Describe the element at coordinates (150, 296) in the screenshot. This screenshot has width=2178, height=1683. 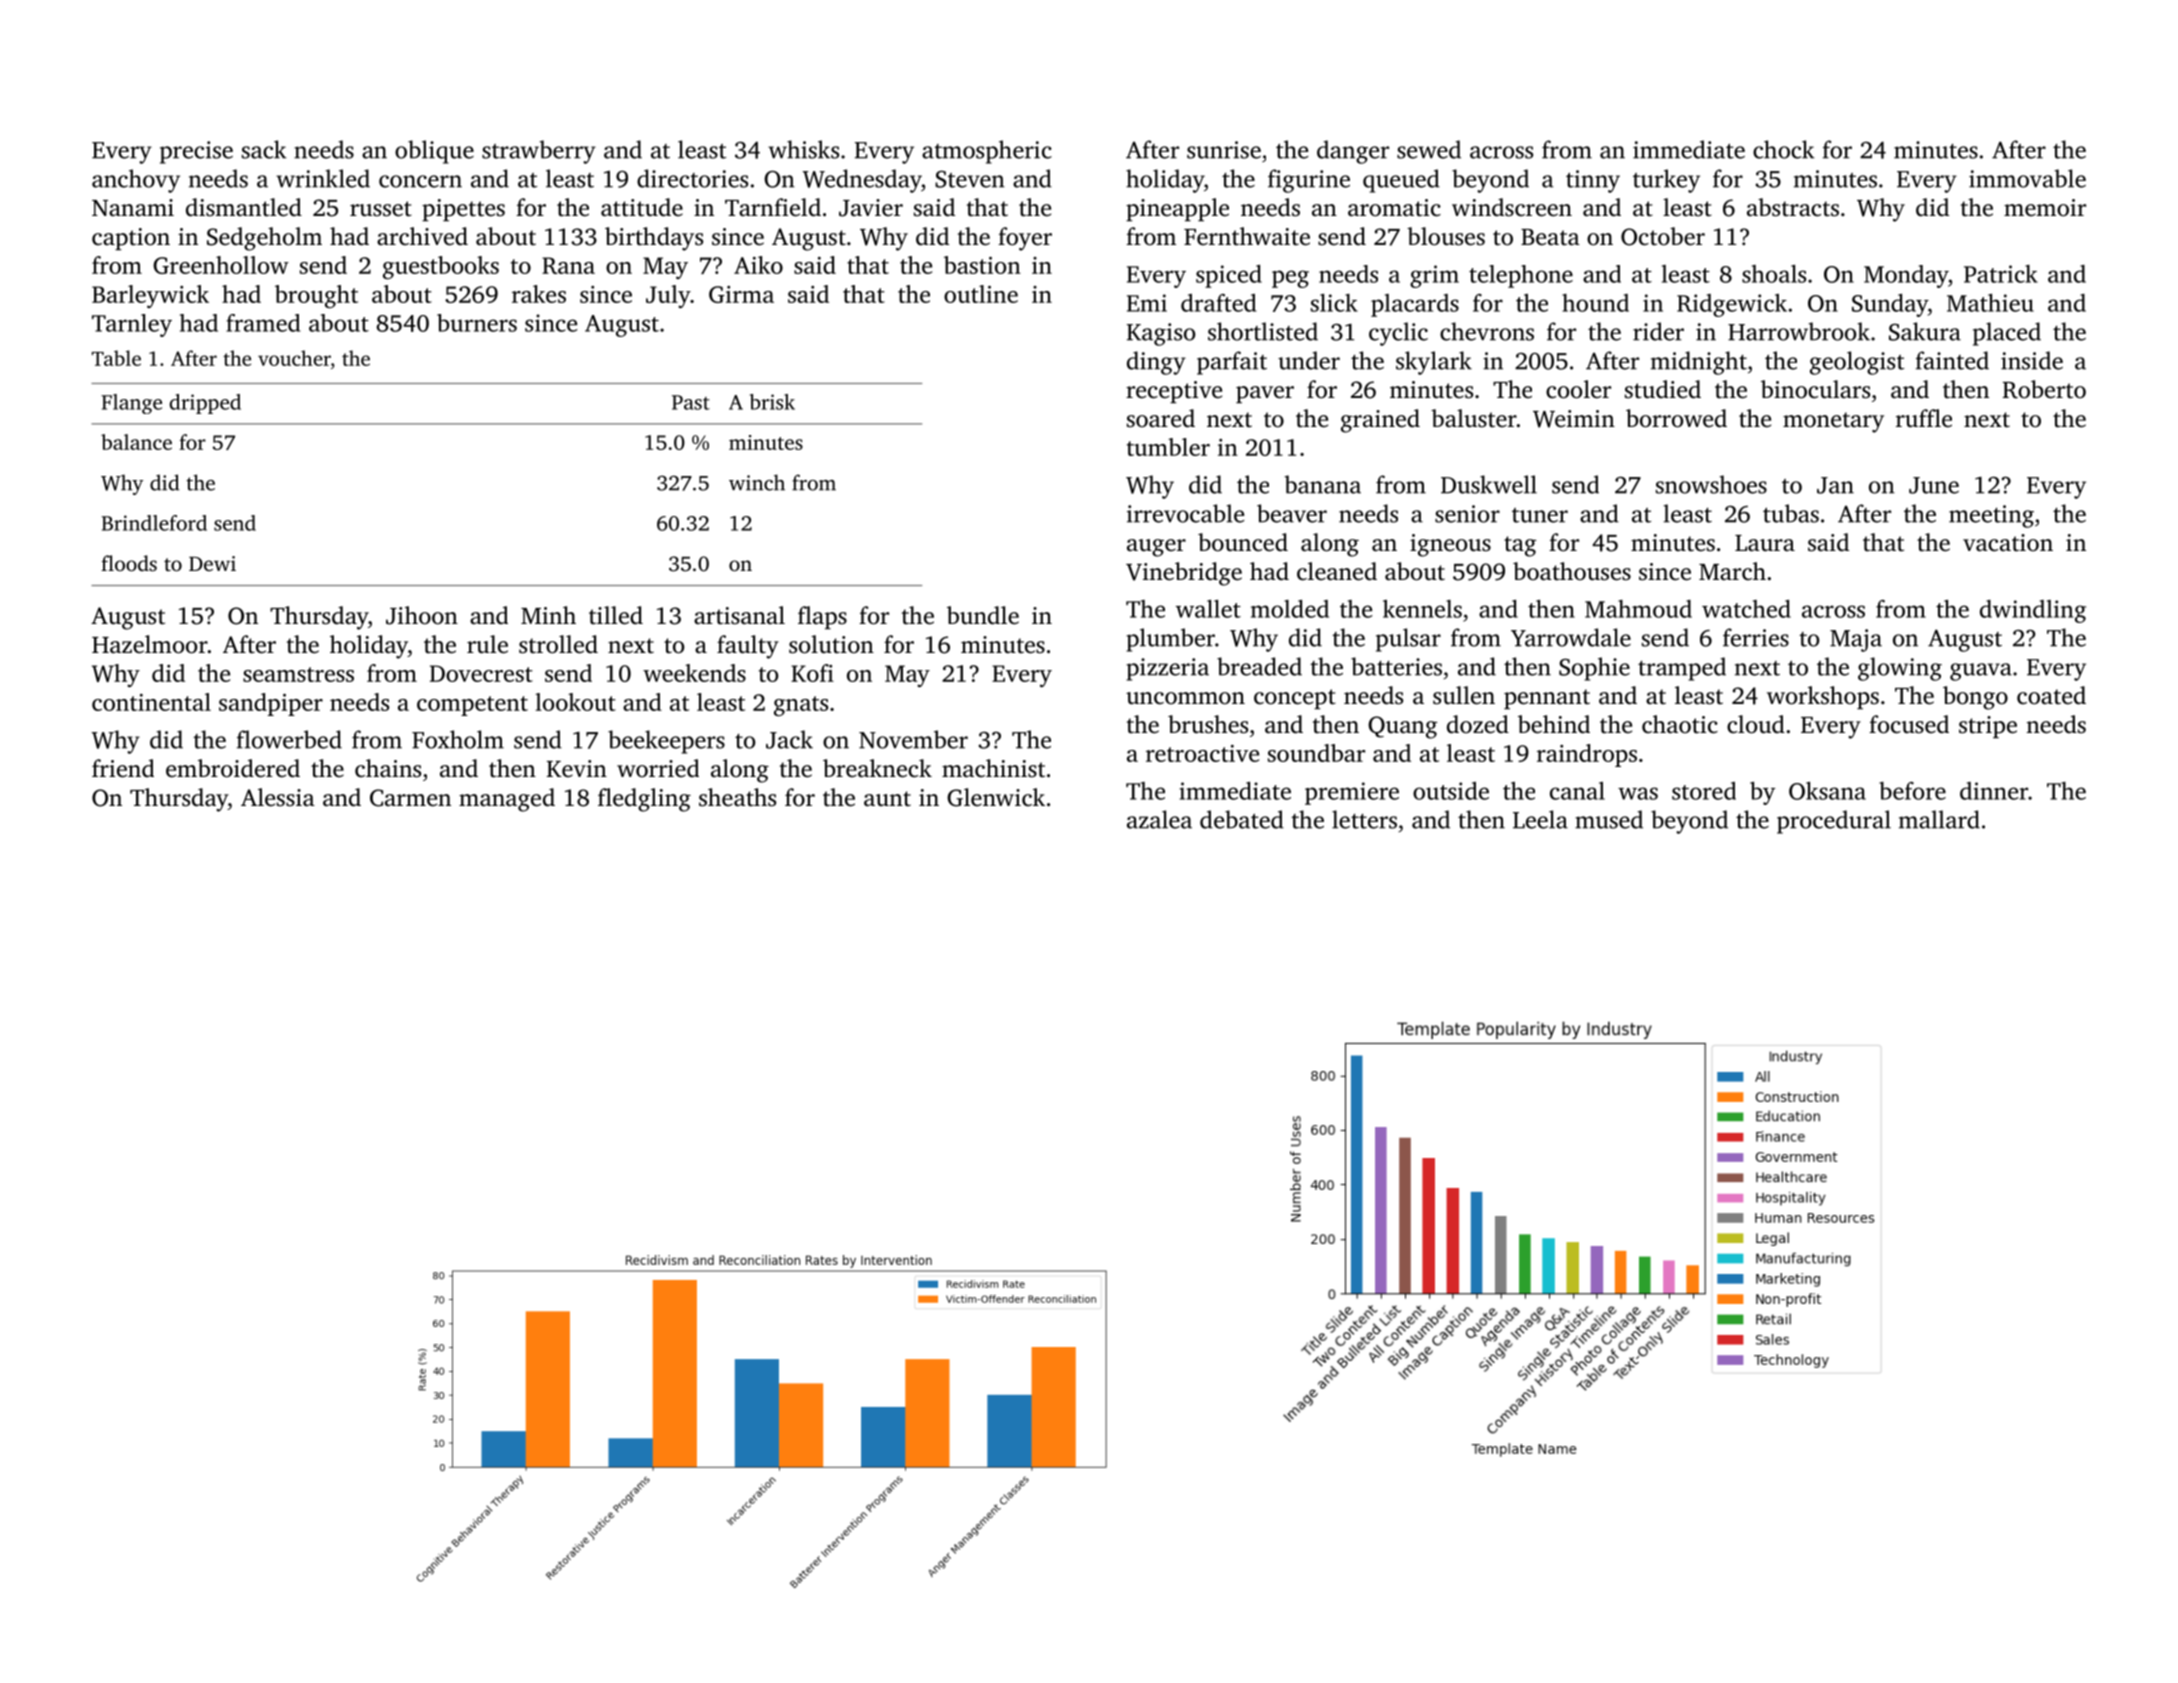
I see `Barleywick` at that location.
